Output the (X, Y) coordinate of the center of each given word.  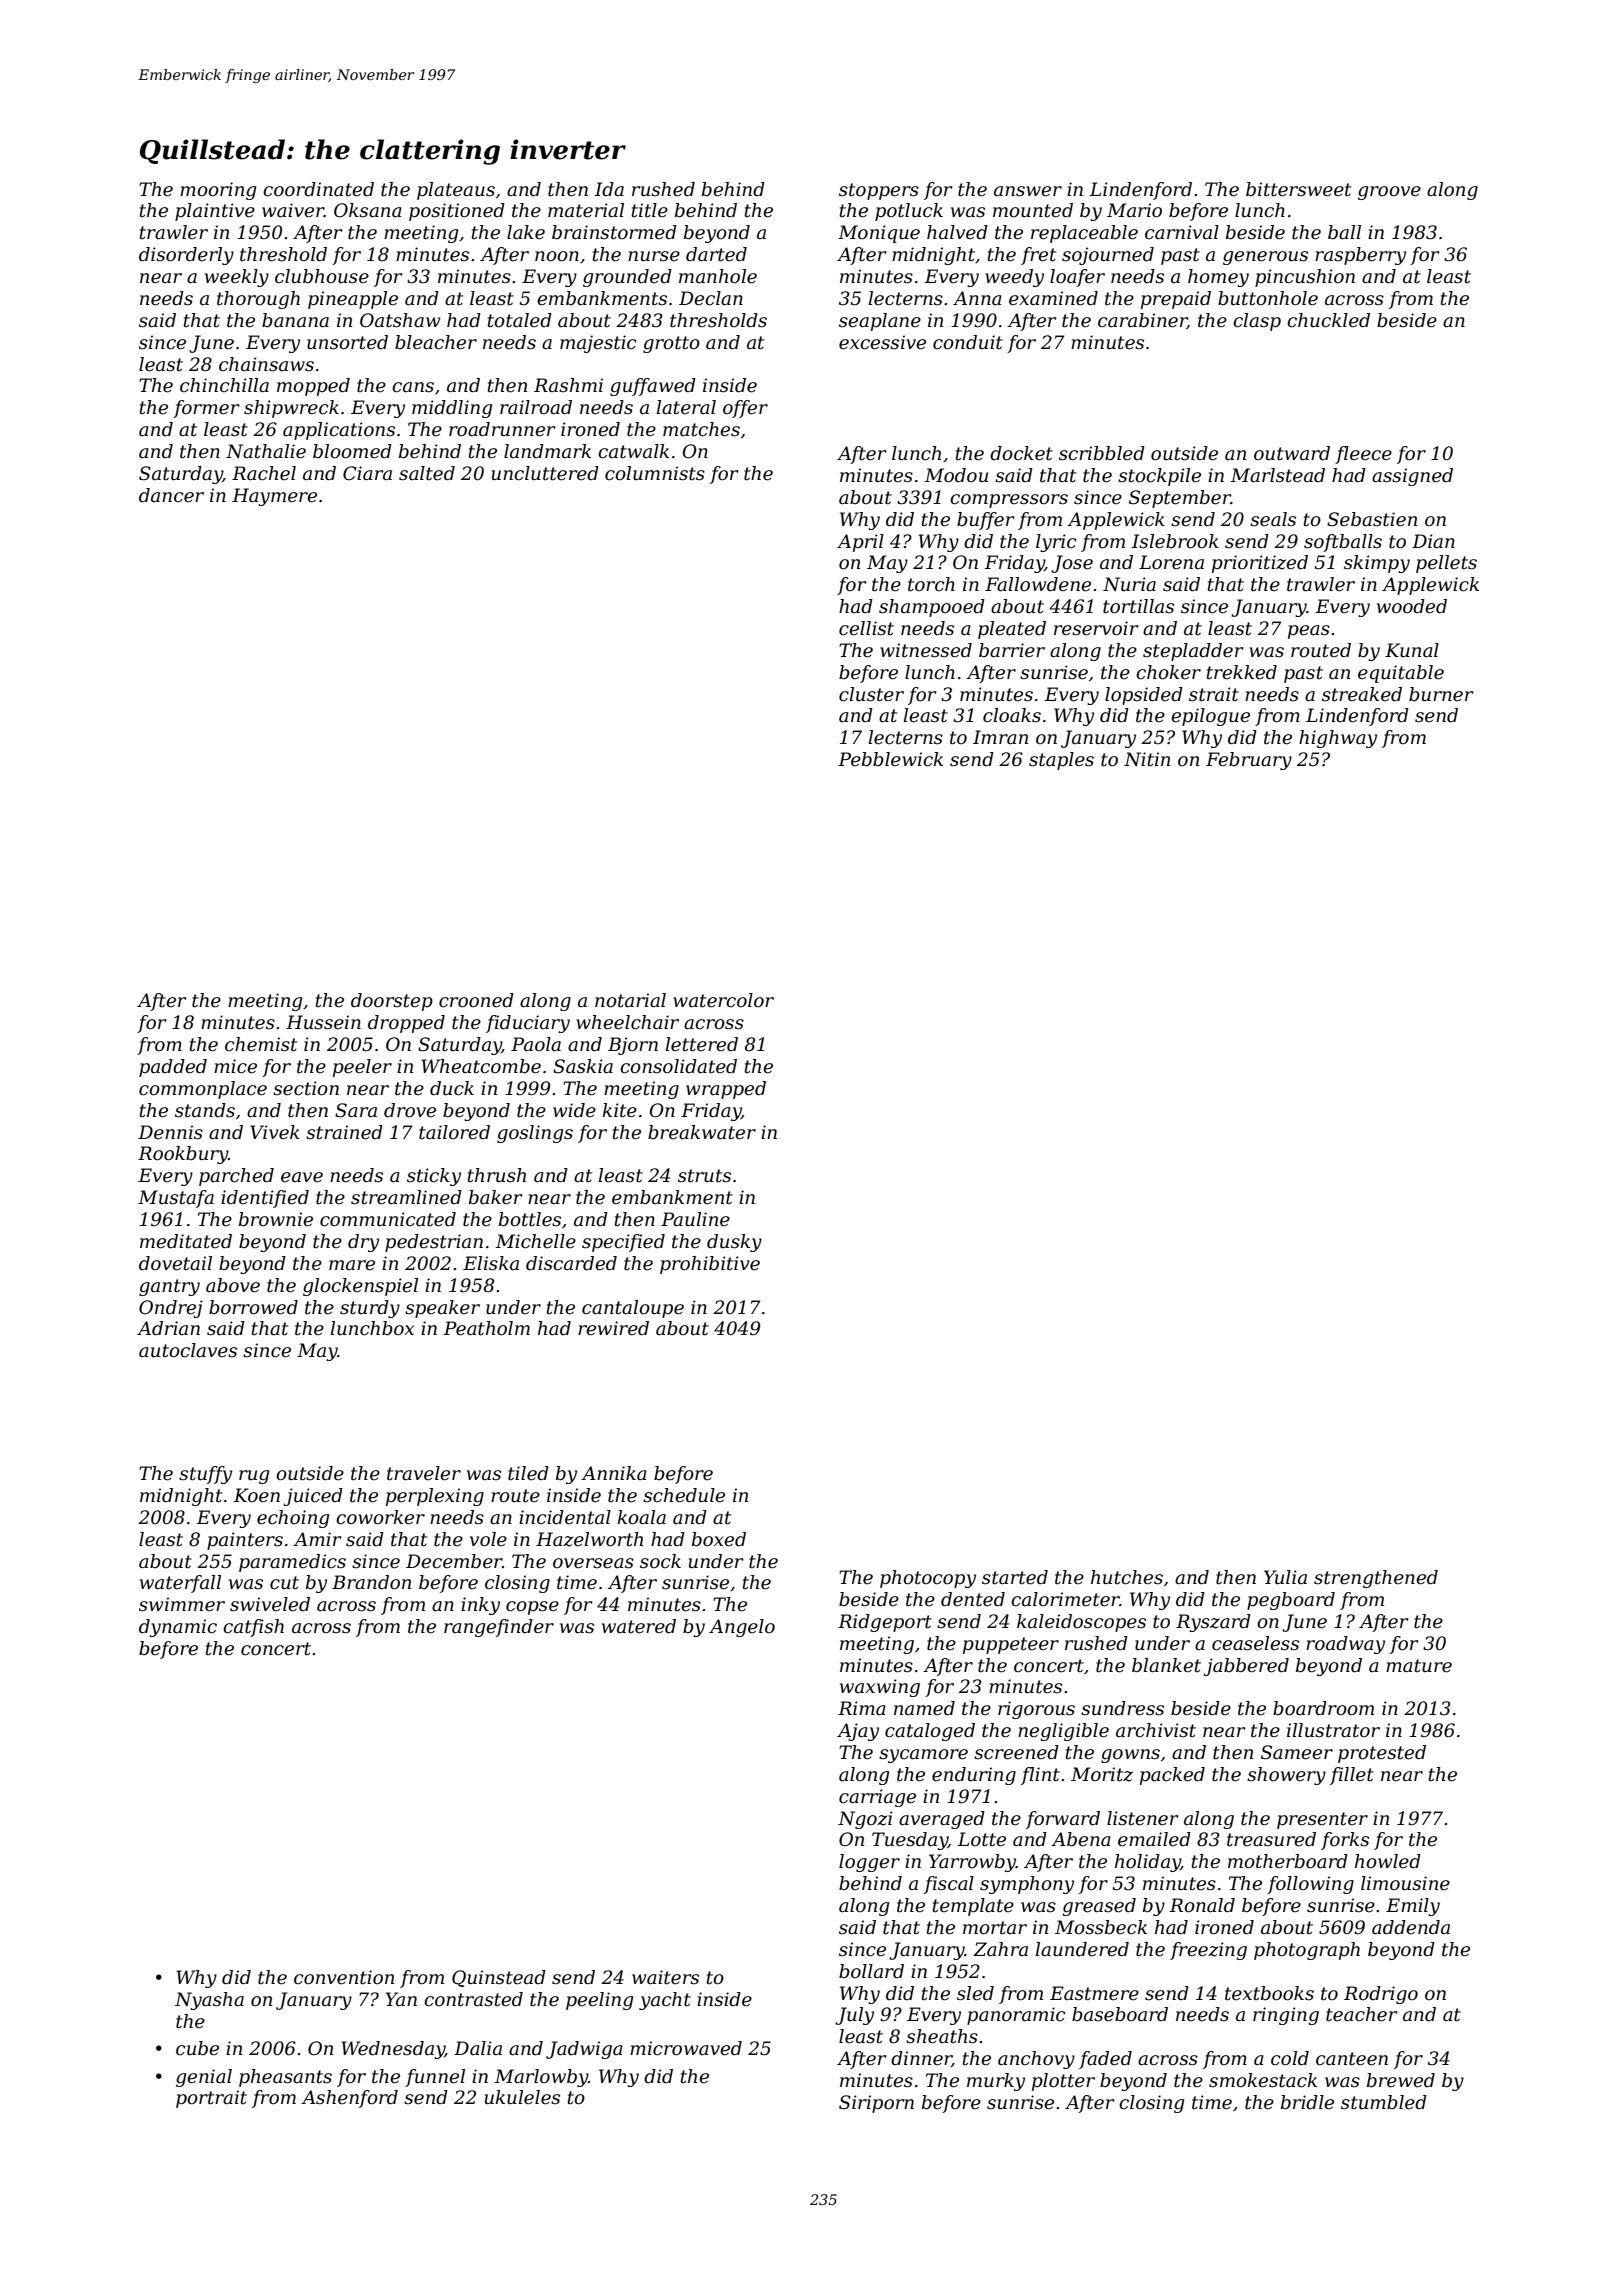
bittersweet (1298, 189)
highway (1338, 739)
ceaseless (1255, 1643)
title (650, 210)
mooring (218, 191)
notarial (630, 1000)
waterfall (180, 1584)
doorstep (392, 1002)
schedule (684, 1495)
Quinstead (499, 1978)
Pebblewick (890, 759)
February (1249, 761)
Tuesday (910, 1841)
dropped (406, 1024)
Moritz (1102, 1774)
